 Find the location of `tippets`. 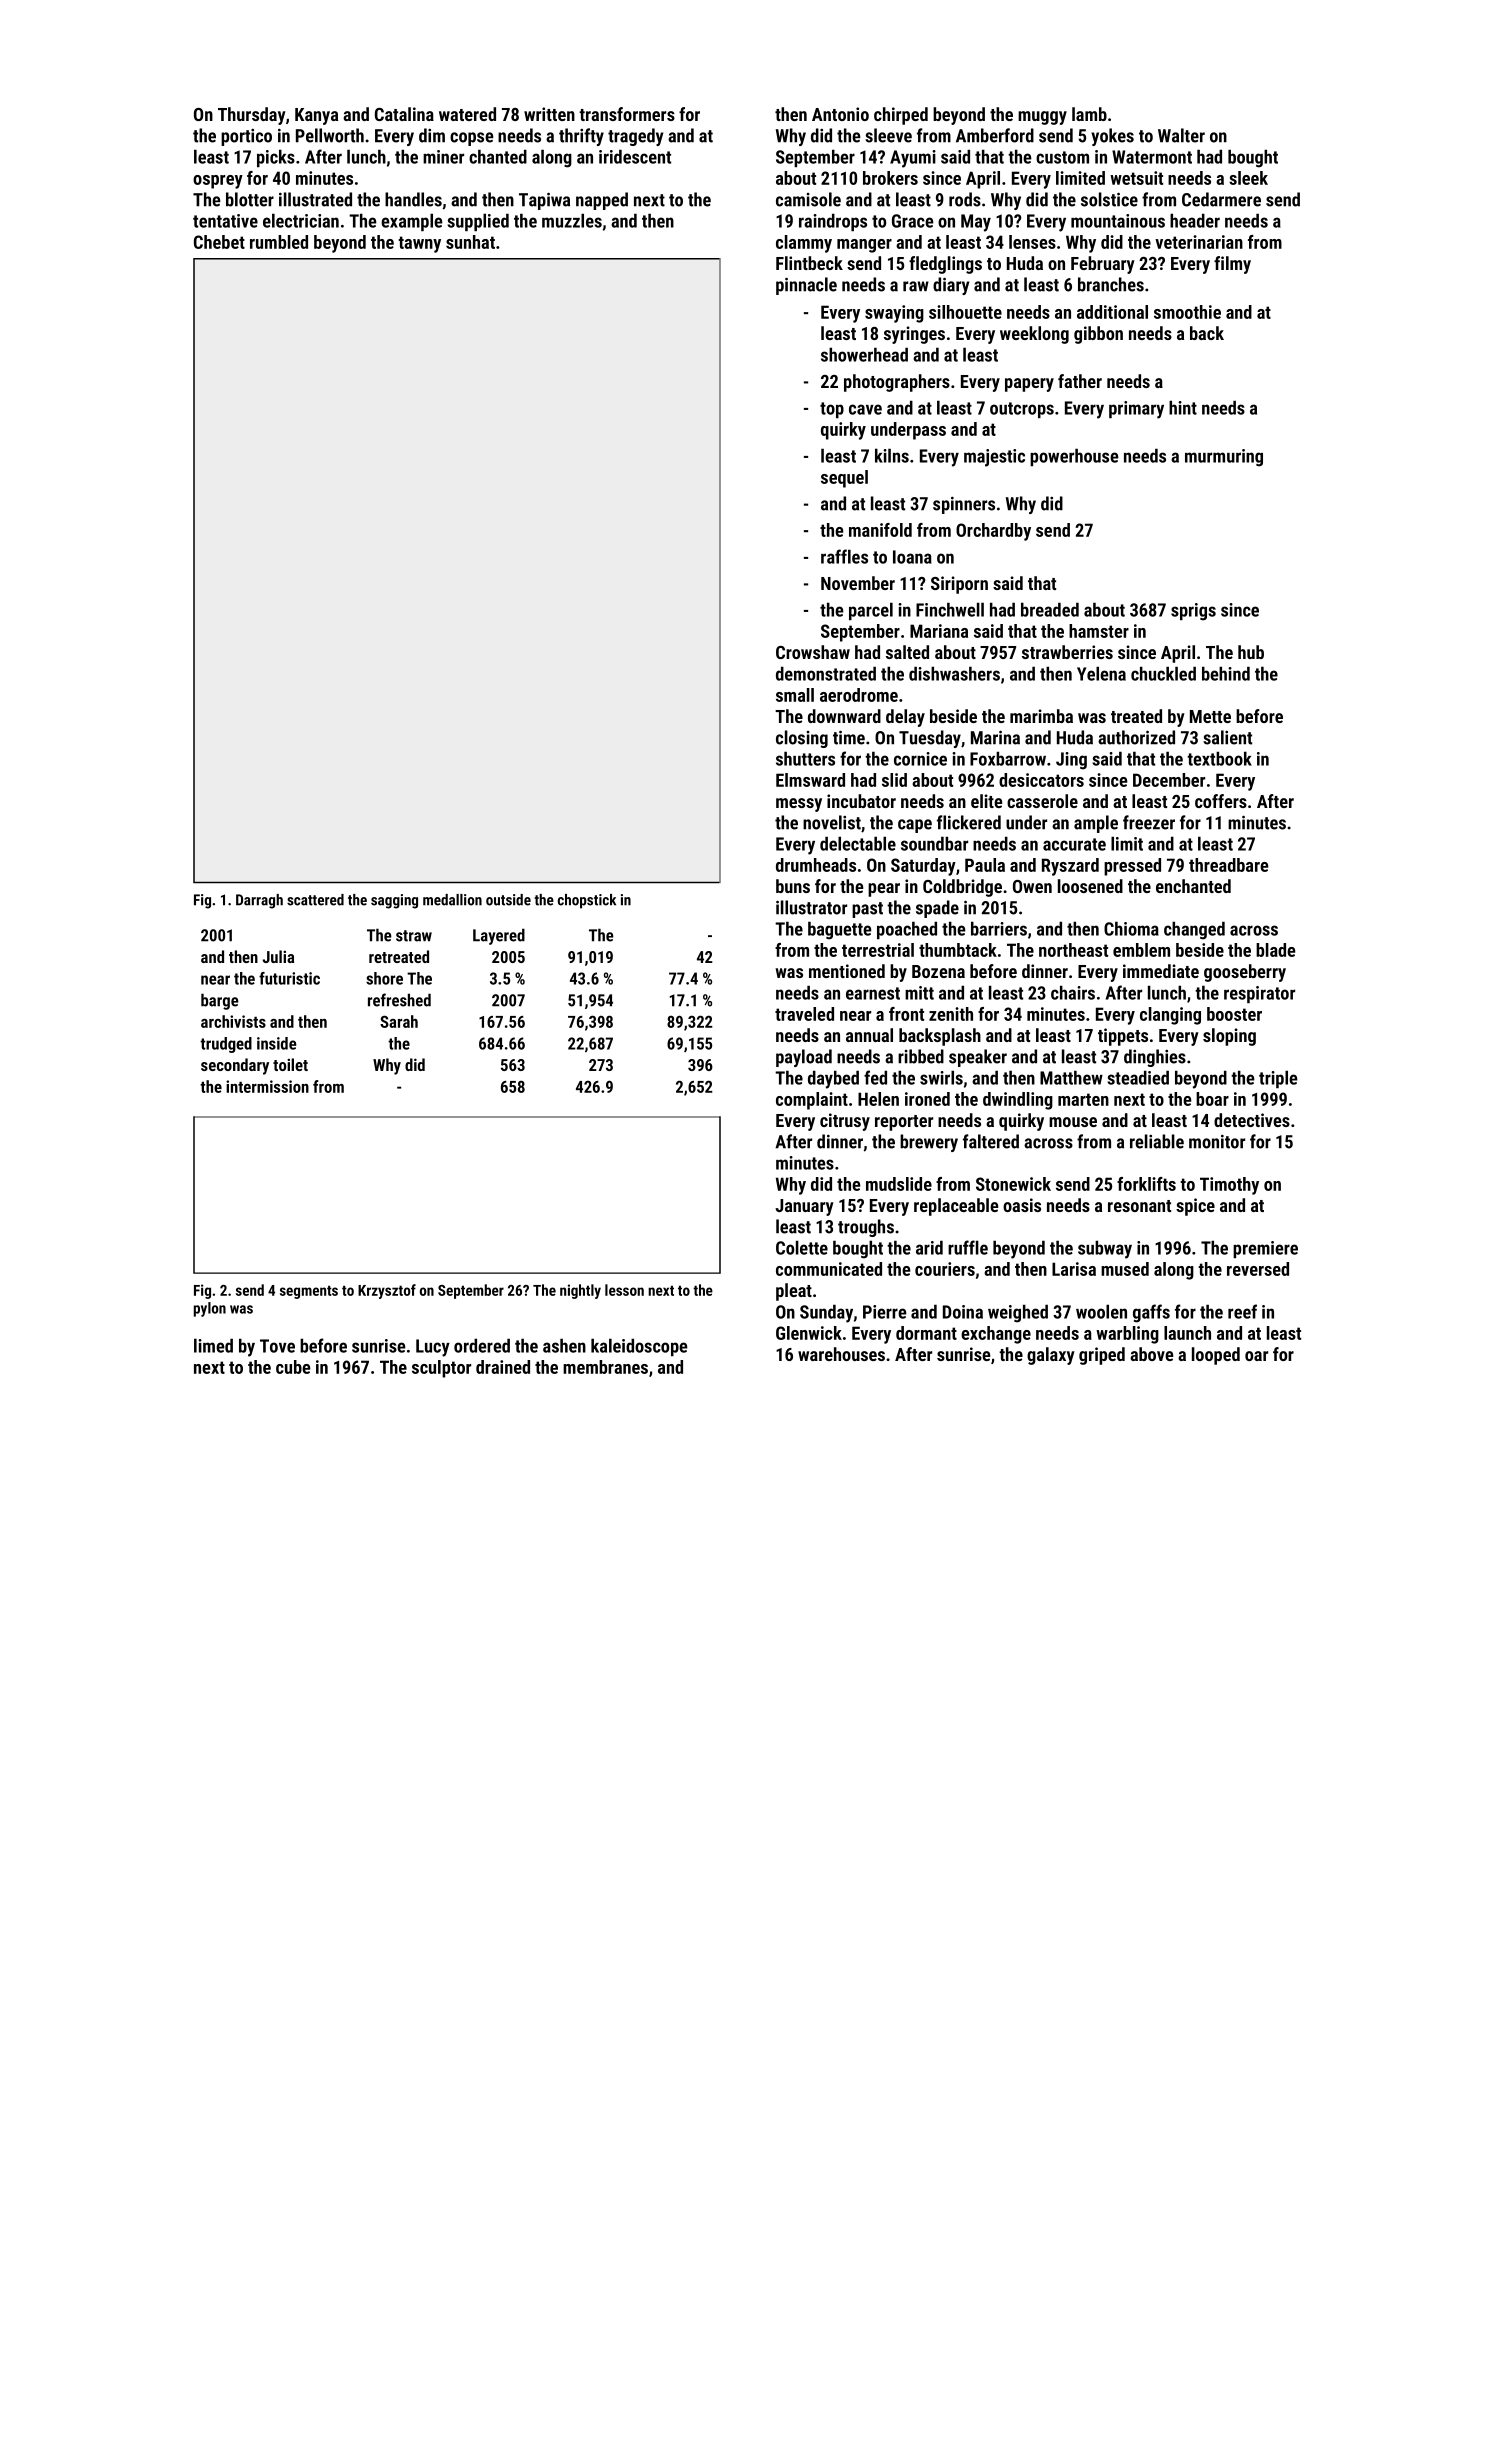

tippets is located at coordinates (1123, 1037).
